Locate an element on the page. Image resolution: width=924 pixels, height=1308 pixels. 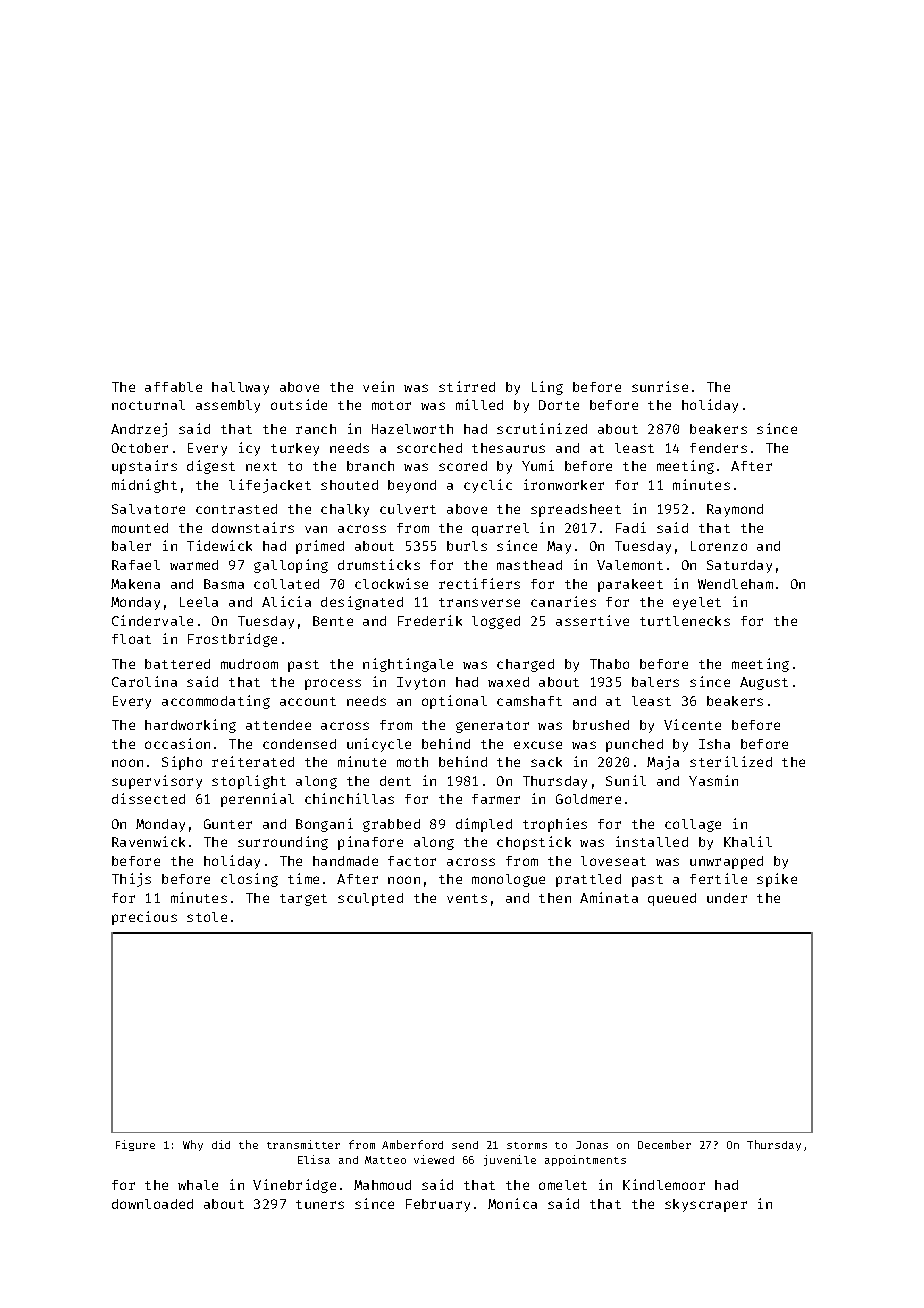
Raymond is located at coordinates (735, 510).
